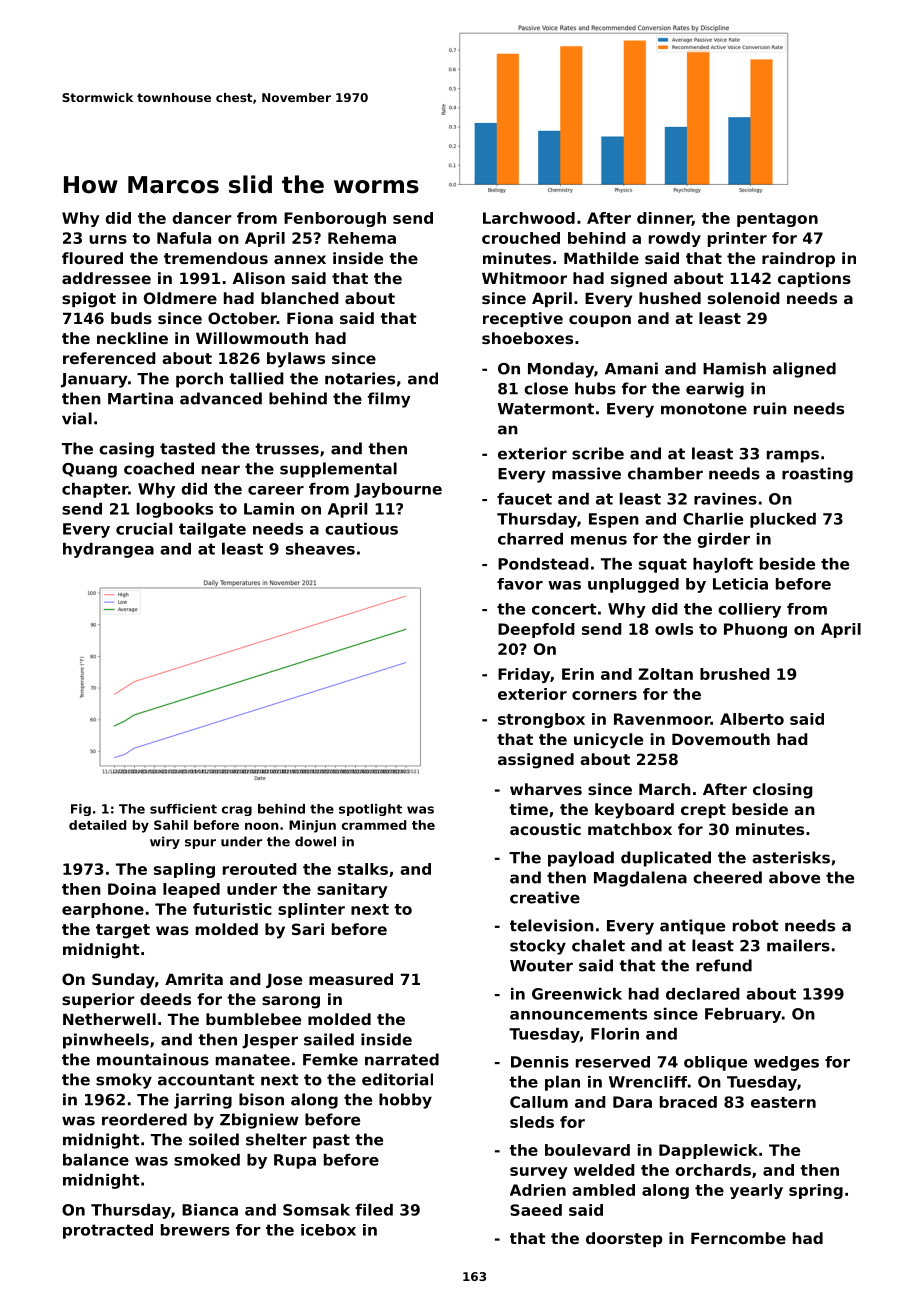  I want to click on dinner, so click(664, 219).
